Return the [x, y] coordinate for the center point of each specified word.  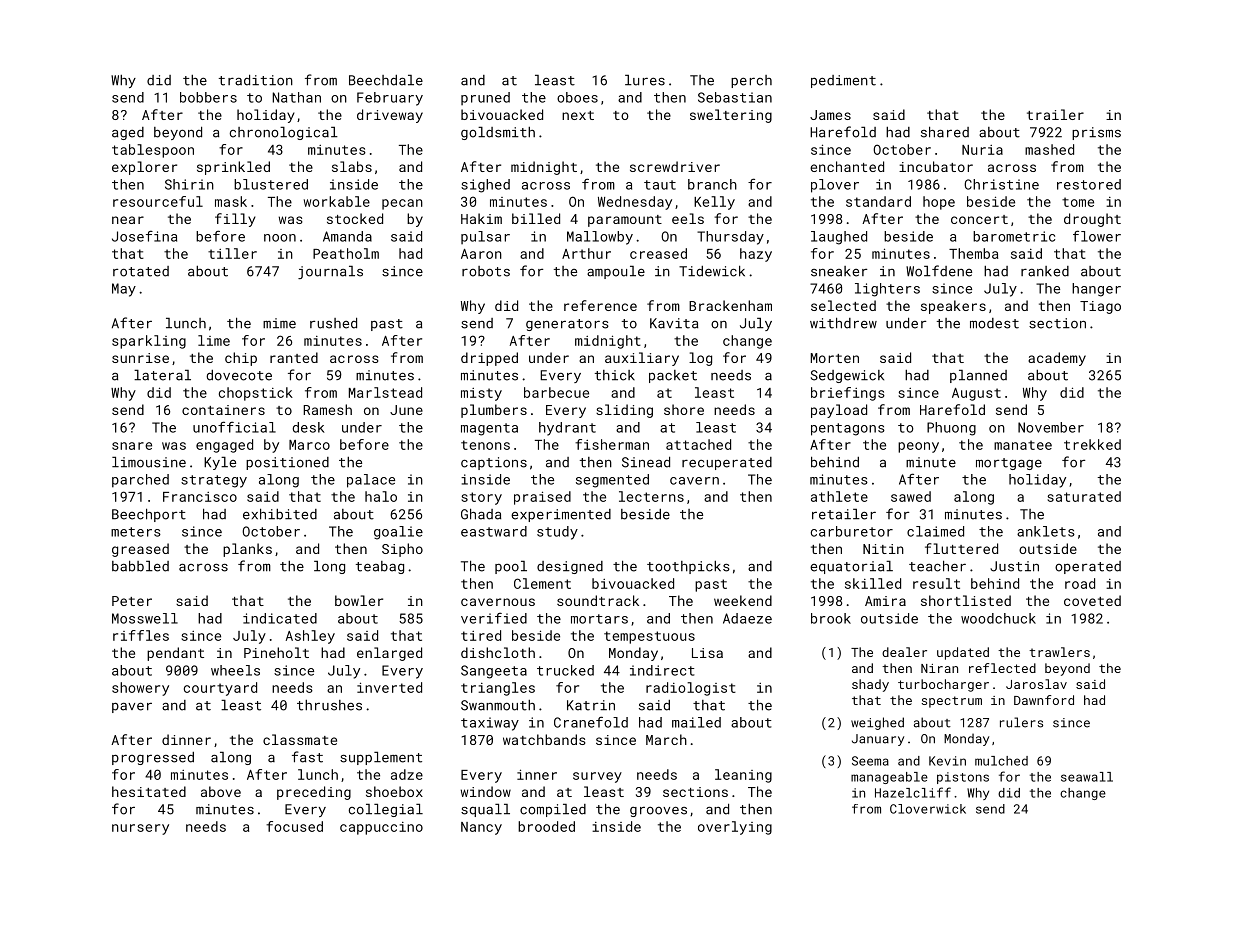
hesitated [149, 791]
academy [1057, 359]
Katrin [591, 705]
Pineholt [276, 652]
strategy [214, 481]
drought [1092, 220]
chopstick [256, 394]
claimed [935, 531]
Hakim [481, 218]
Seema [870, 761]
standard [878, 201]
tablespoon [153, 151]
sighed [485, 186]
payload [839, 411]
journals [330, 272]
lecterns [651, 496]
